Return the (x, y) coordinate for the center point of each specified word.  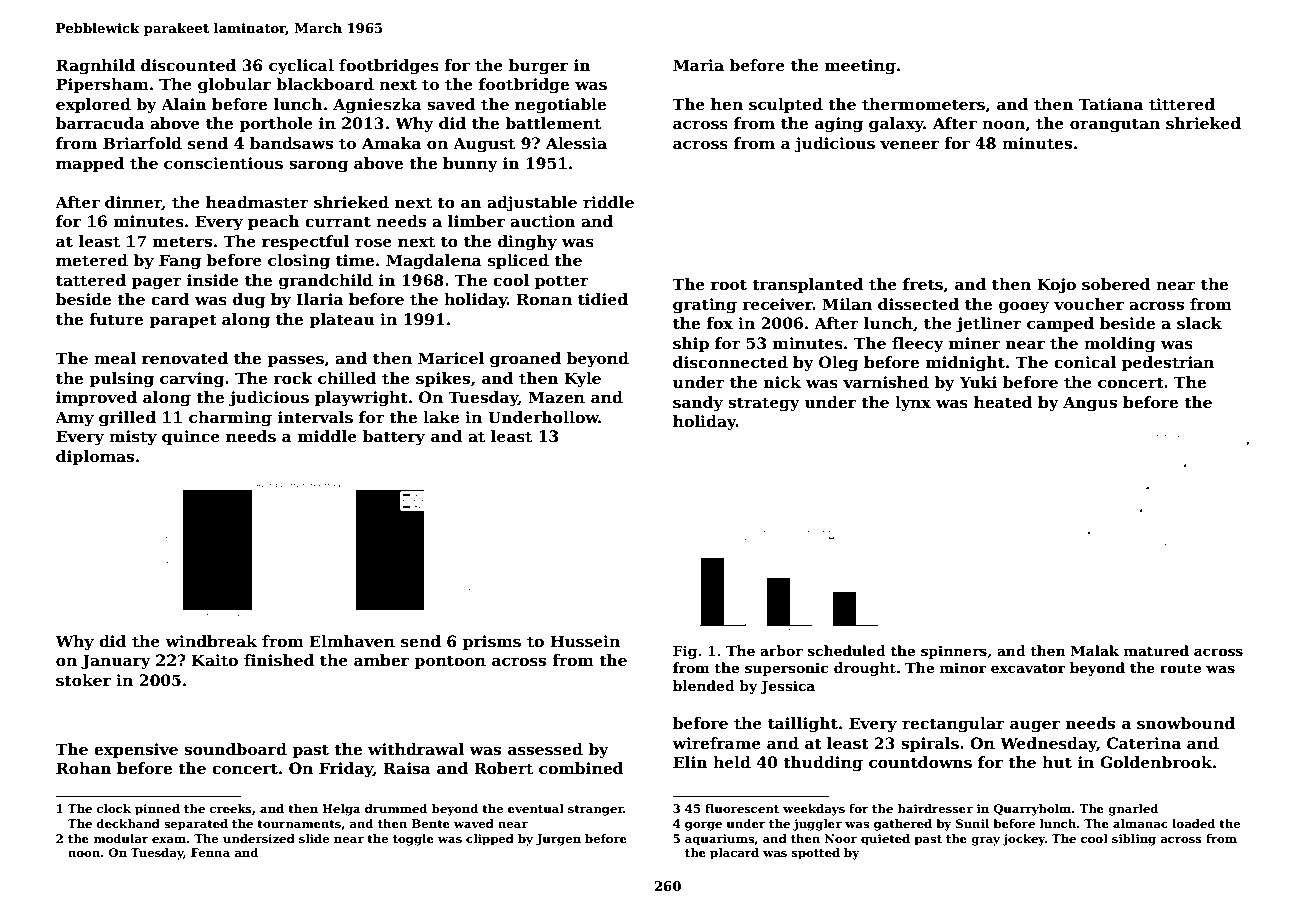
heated (1003, 402)
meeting (860, 67)
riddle (608, 202)
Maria (698, 65)
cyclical (301, 67)
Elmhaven (352, 641)
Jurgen (558, 840)
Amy (74, 419)
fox (719, 323)
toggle (413, 840)
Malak (1095, 650)
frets (923, 284)
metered (92, 260)
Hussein (585, 641)
